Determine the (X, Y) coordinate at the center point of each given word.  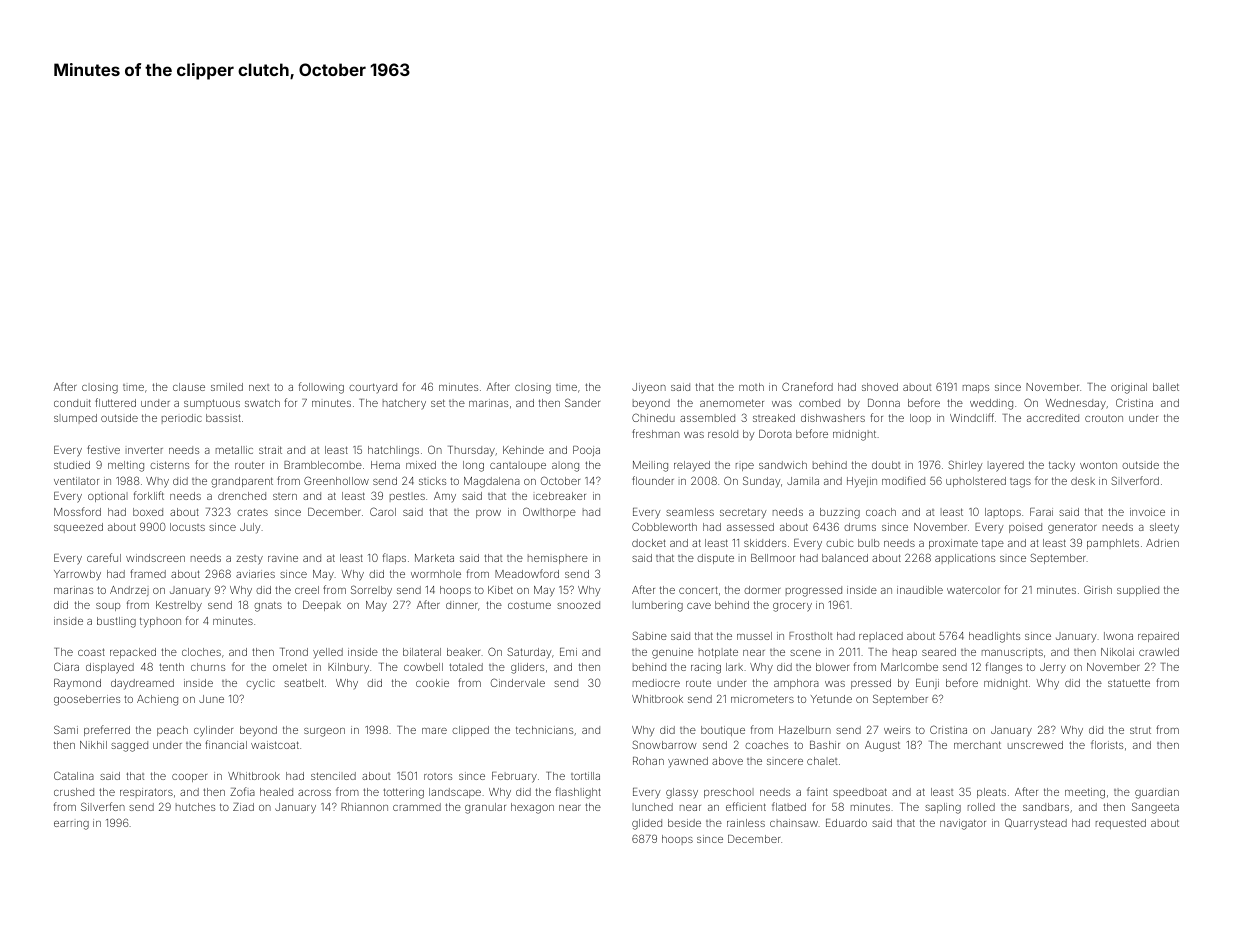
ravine (283, 558)
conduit (72, 403)
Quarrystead (1036, 824)
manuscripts (1012, 653)
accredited (1053, 418)
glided (647, 824)
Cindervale (518, 682)
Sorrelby (371, 590)
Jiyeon (649, 388)
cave (699, 606)
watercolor (973, 590)
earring (71, 825)
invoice (1147, 512)
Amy (445, 497)
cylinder (213, 731)
